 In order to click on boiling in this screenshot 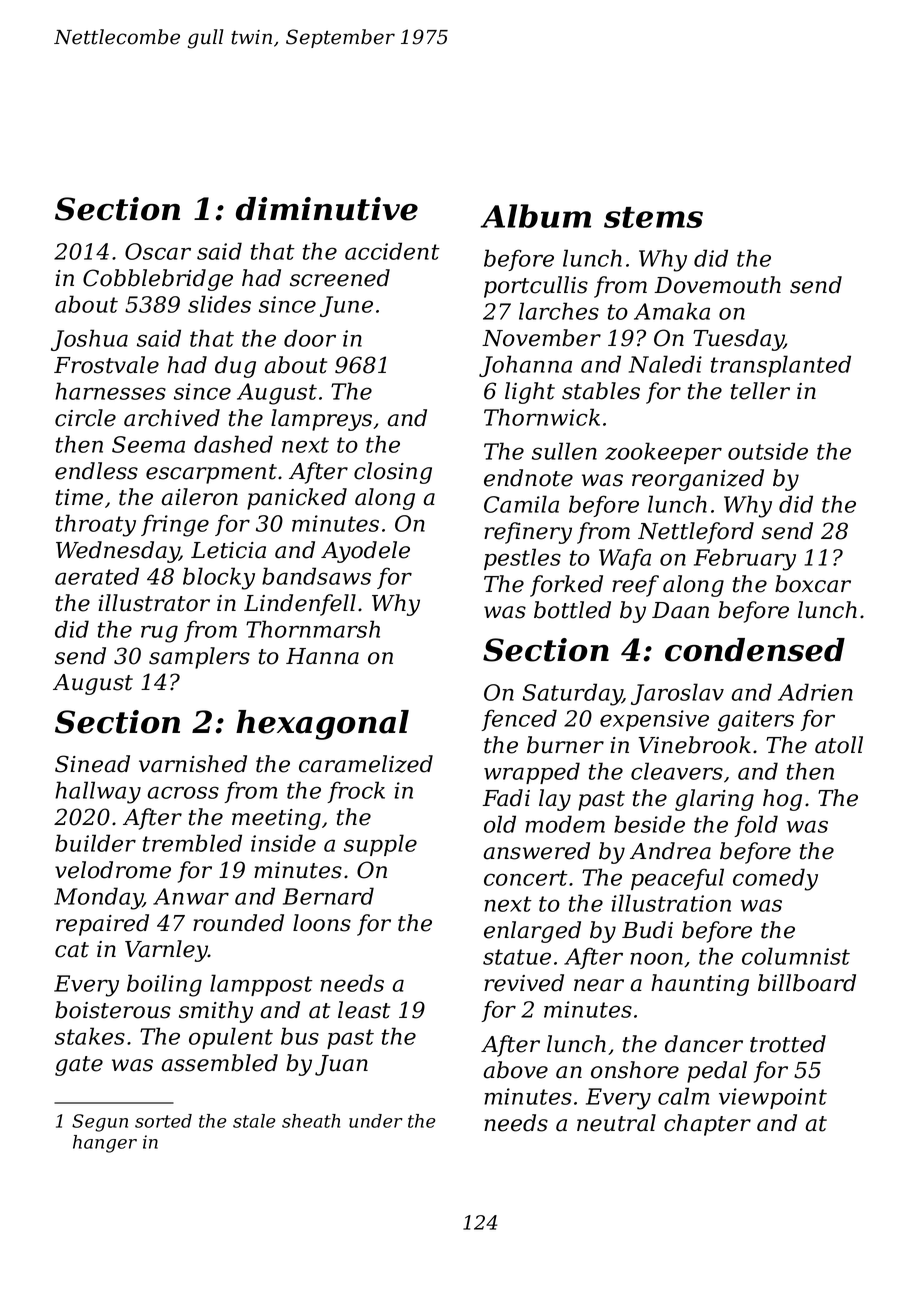, I will do `click(164, 985)`.
